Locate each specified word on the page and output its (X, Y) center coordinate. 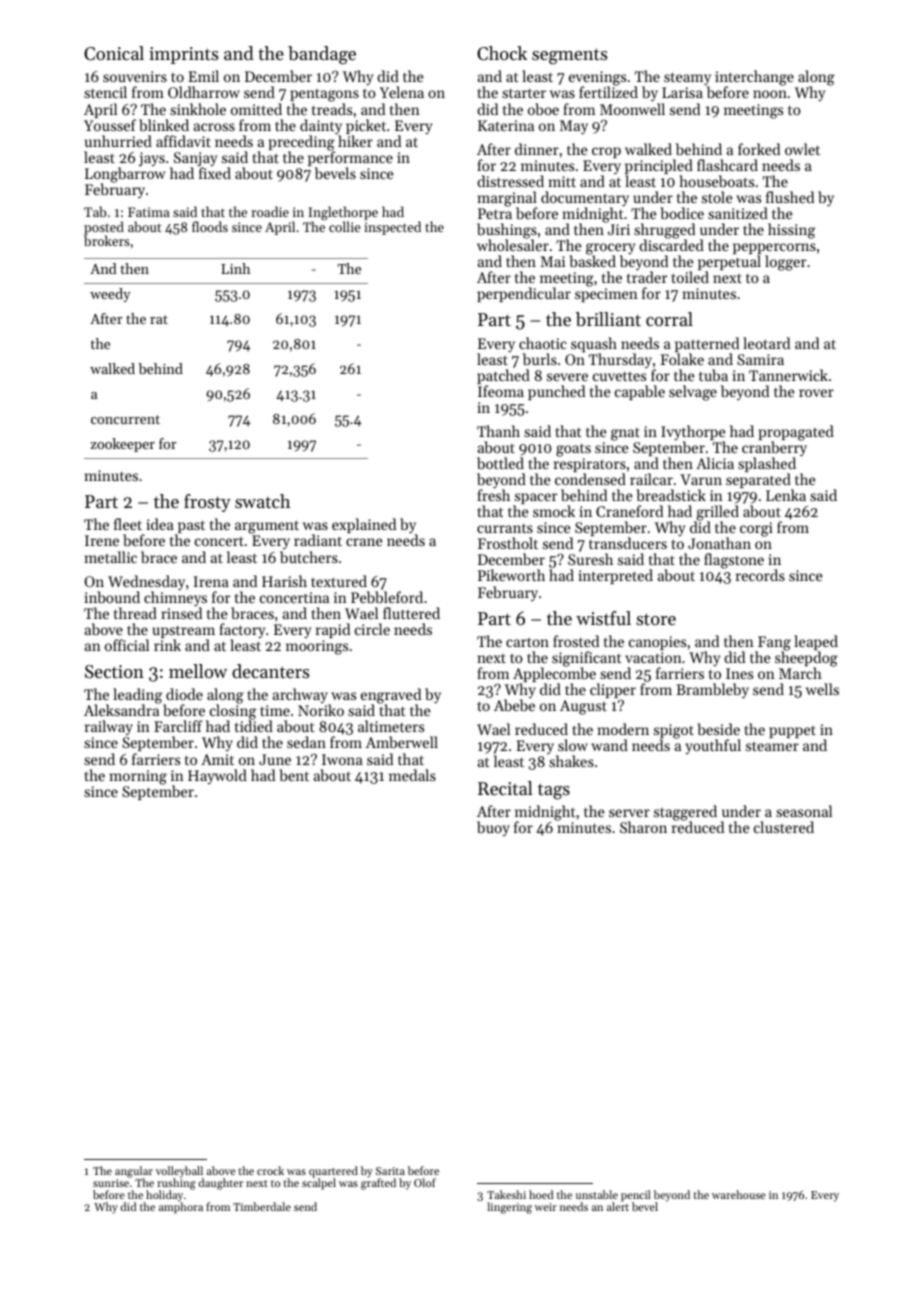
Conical (114, 53)
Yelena (401, 92)
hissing (791, 231)
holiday (164, 1196)
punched (556, 392)
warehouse (739, 1194)
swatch (262, 501)
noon (770, 94)
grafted (378, 1184)
